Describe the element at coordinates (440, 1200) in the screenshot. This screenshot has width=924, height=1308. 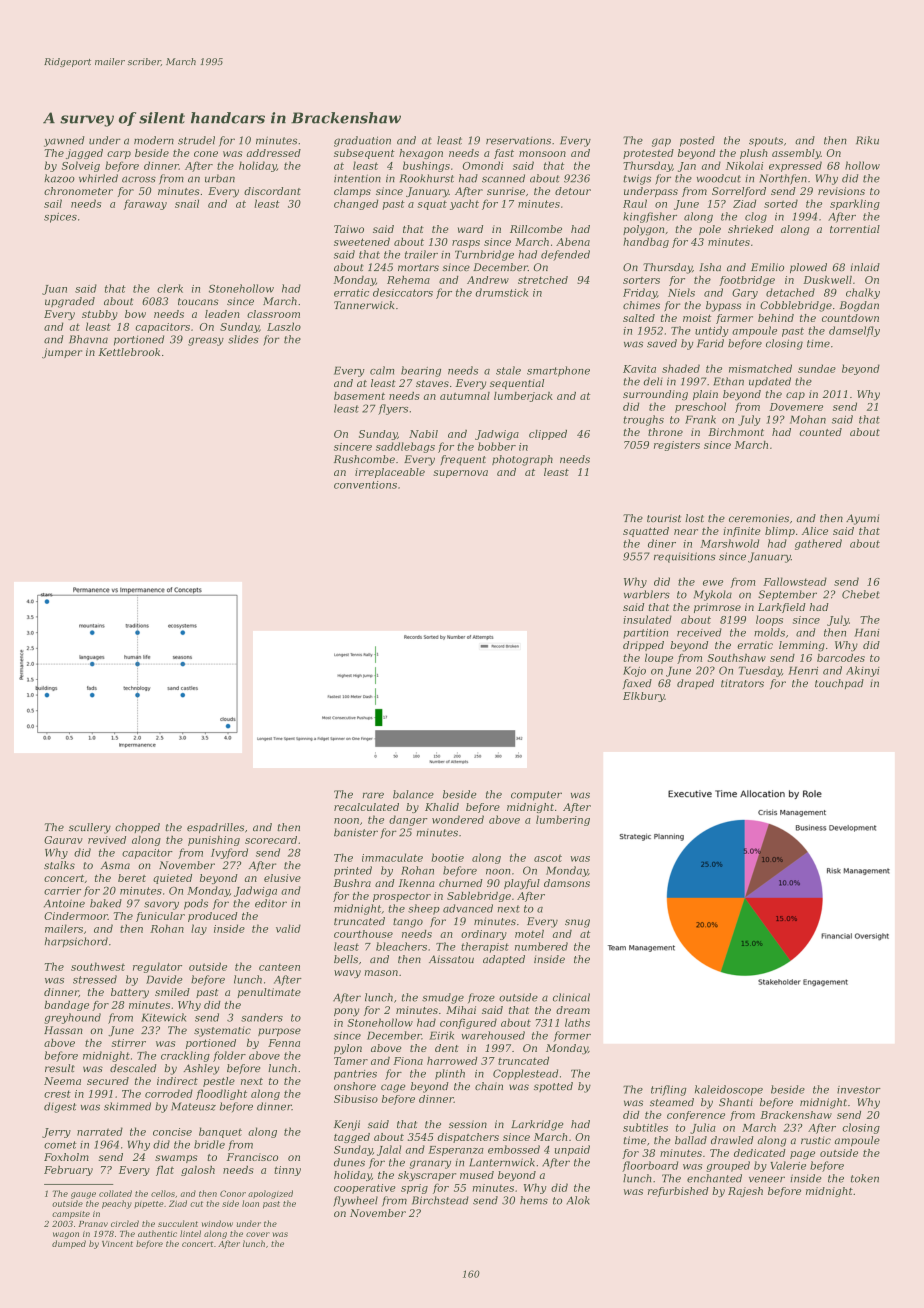
I see `Birchstead` at that location.
